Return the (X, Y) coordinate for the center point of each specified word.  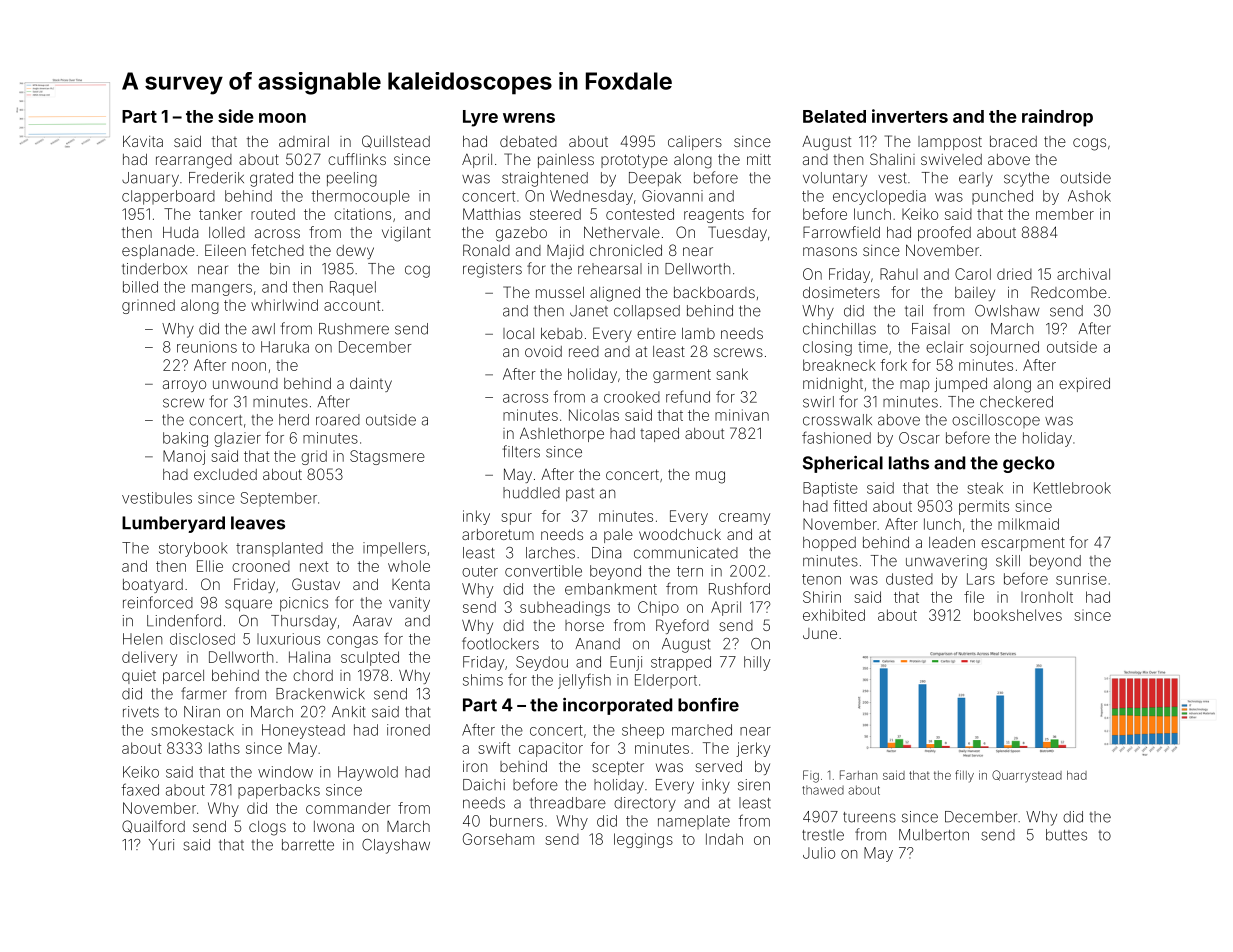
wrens (529, 118)
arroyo (184, 386)
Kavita (143, 141)
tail (914, 311)
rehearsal (610, 269)
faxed (140, 789)
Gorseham (498, 839)
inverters (910, 116)
